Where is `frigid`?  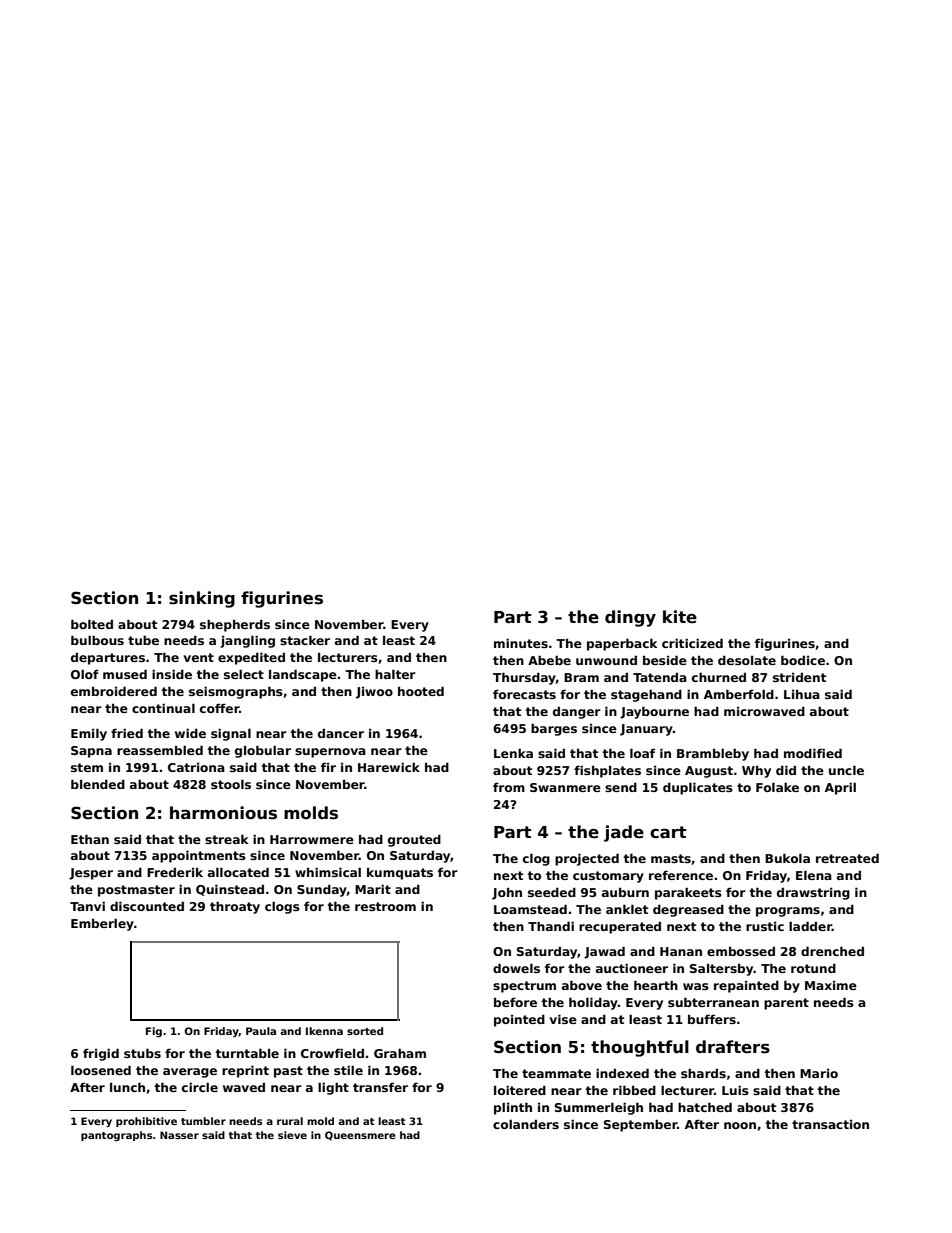 frigid is located at coordinates (101, 1054).
